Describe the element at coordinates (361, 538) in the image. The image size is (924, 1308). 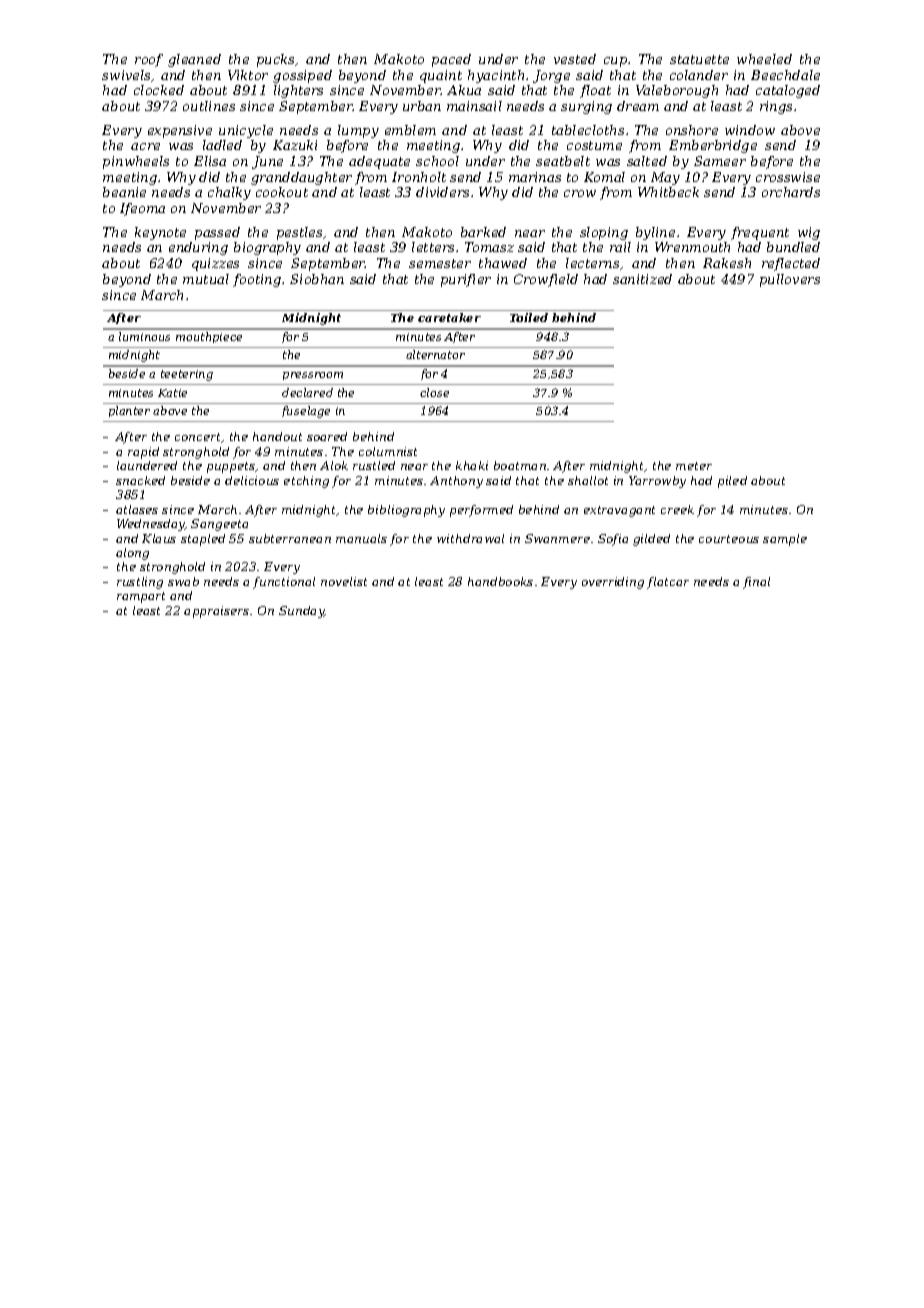
I see `manuals` at that location.
